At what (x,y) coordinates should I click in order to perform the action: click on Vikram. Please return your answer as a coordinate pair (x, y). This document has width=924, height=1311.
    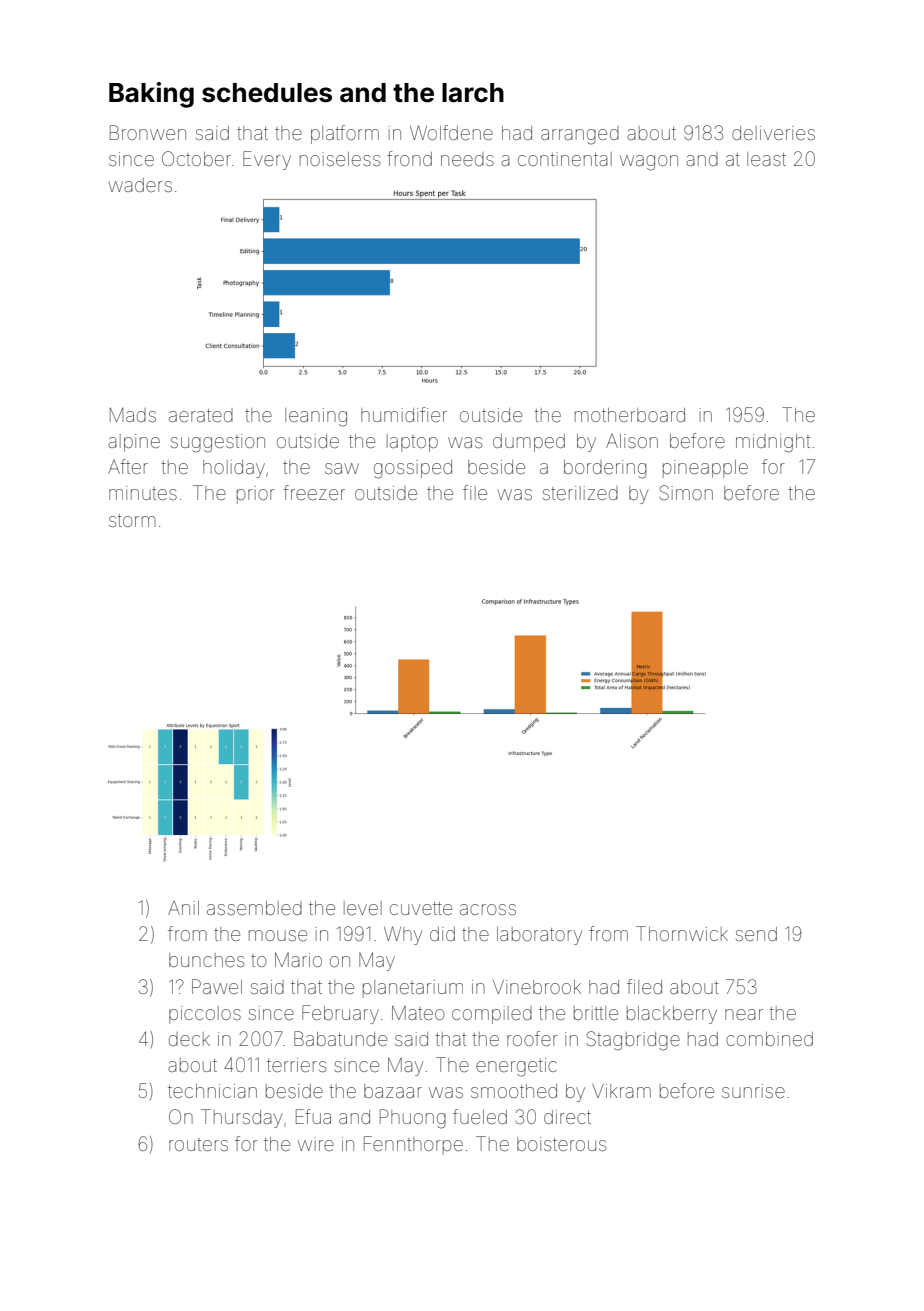
    Looking at the image, I should click on (621, 1091).
